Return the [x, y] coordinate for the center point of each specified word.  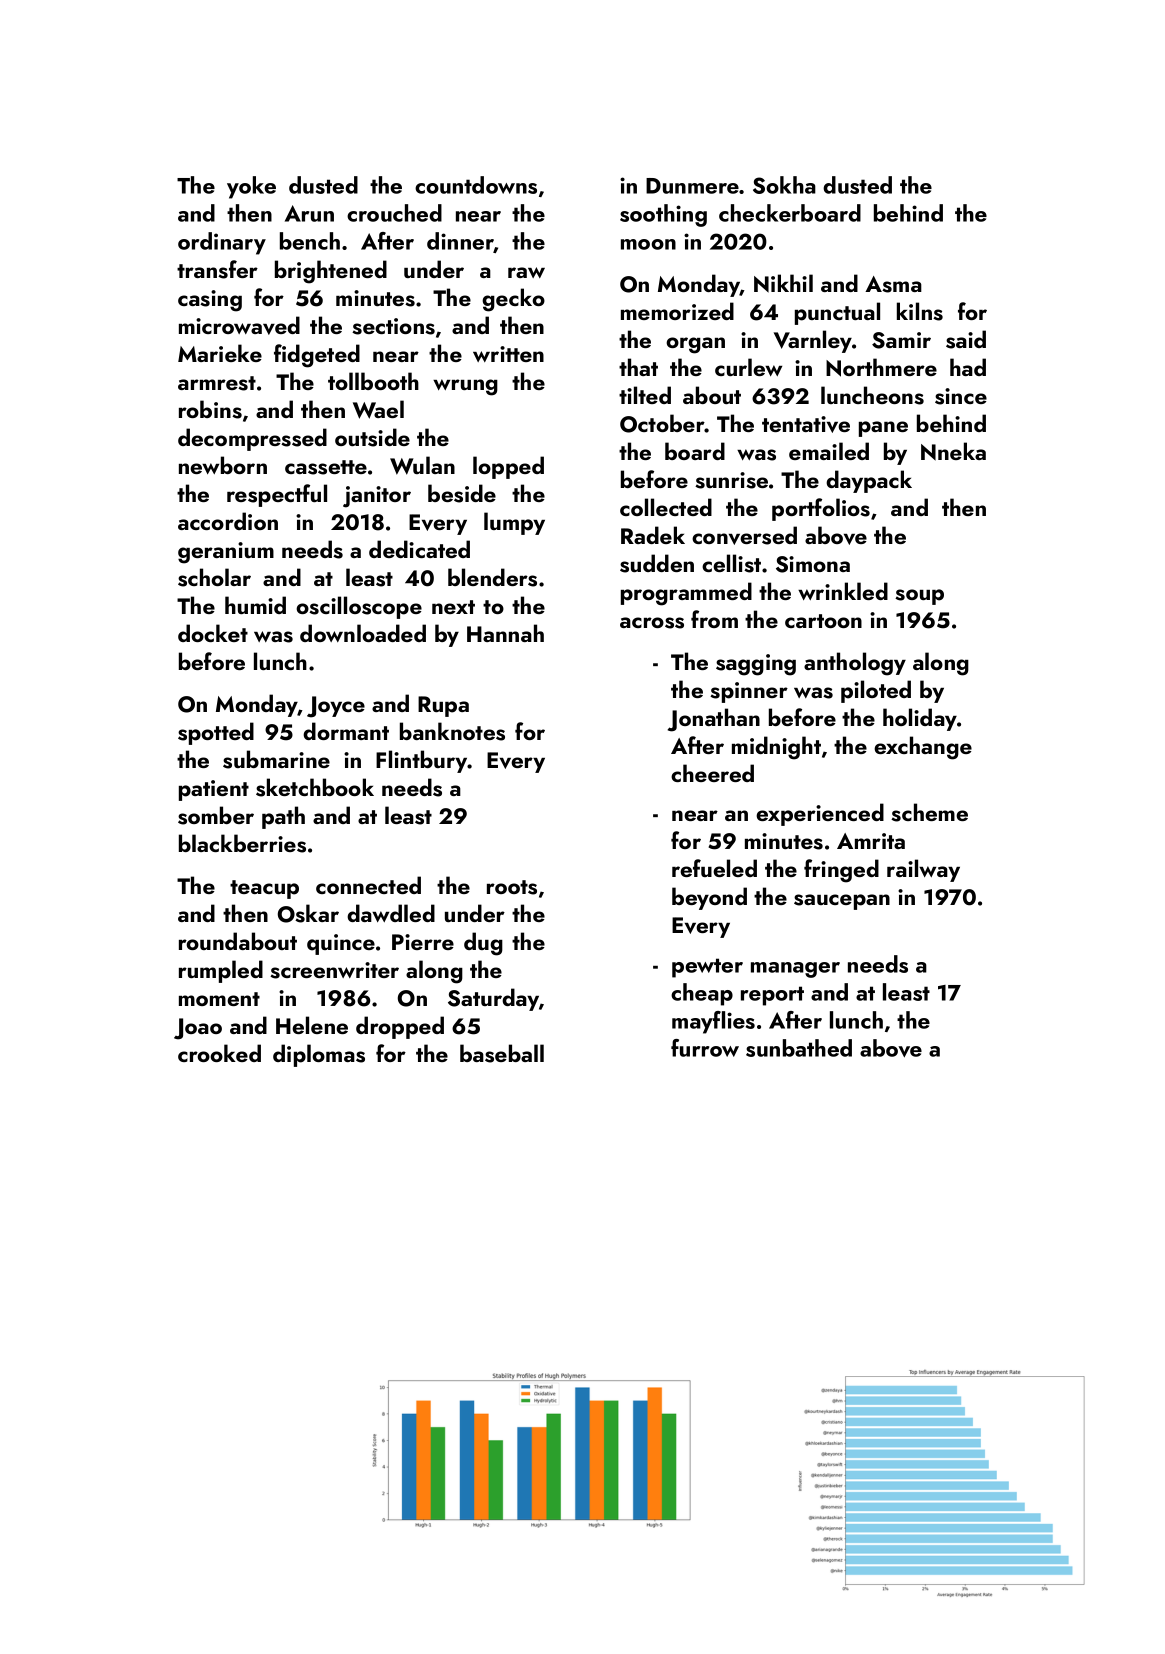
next [453, 607]
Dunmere [692, 186]
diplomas [319, 1055]
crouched [394, 213]
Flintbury [422, 761]
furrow [705, 1048]
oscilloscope [359, 607]
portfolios [821, 509]
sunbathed [799, 1048]
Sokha [784, 185]
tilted [645, 395]
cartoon [823, 621]
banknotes [452, 731]
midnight [776, 748]
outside [372, 437]
